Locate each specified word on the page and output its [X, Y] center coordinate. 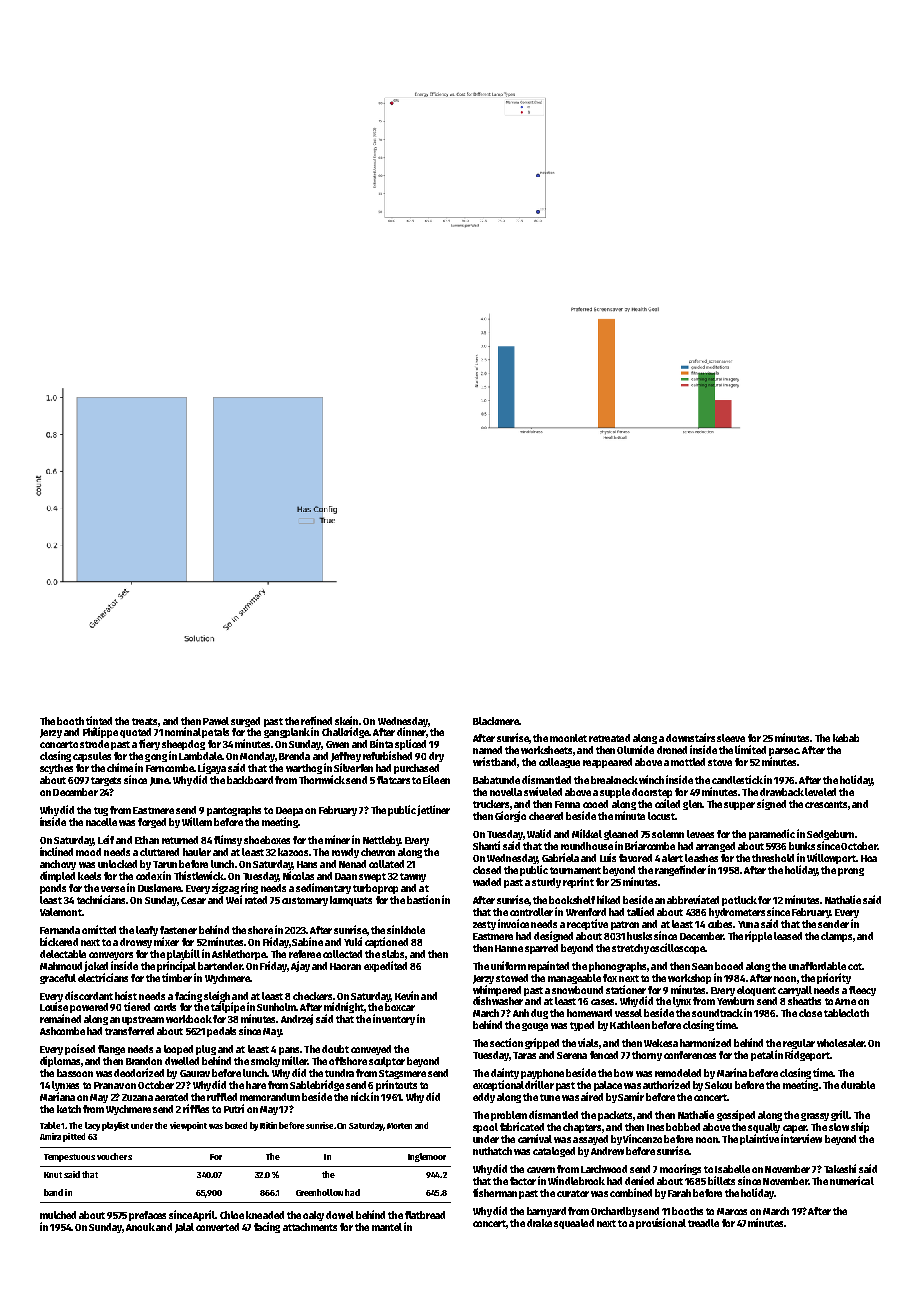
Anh [521, 1013]
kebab [846, 738]
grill [840, 1115]
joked [96, 966]
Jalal [184, 1228]
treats [144, 721]
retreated [609, 738]
